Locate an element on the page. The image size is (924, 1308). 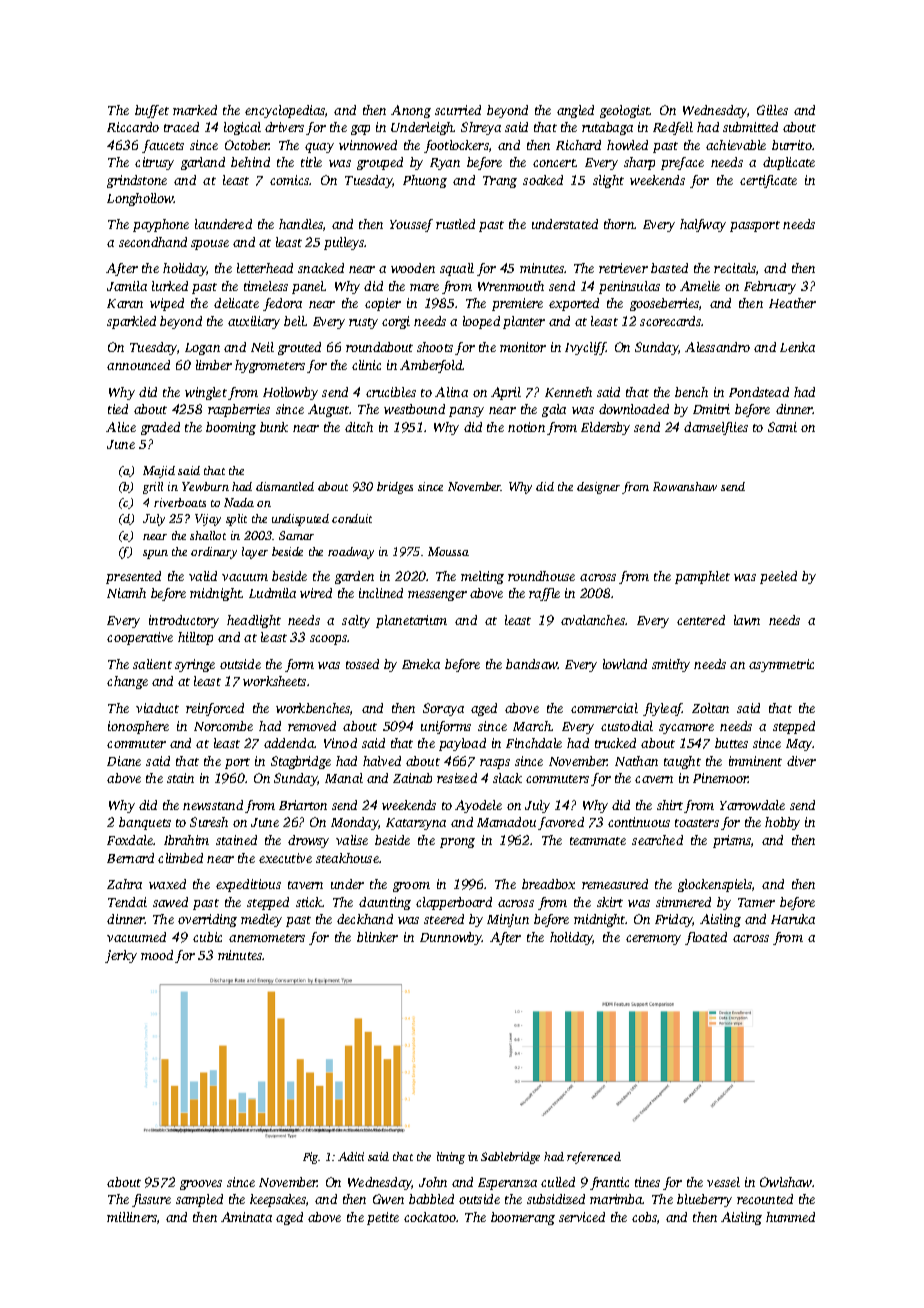
lining is located at coordinates (451, 1158).
